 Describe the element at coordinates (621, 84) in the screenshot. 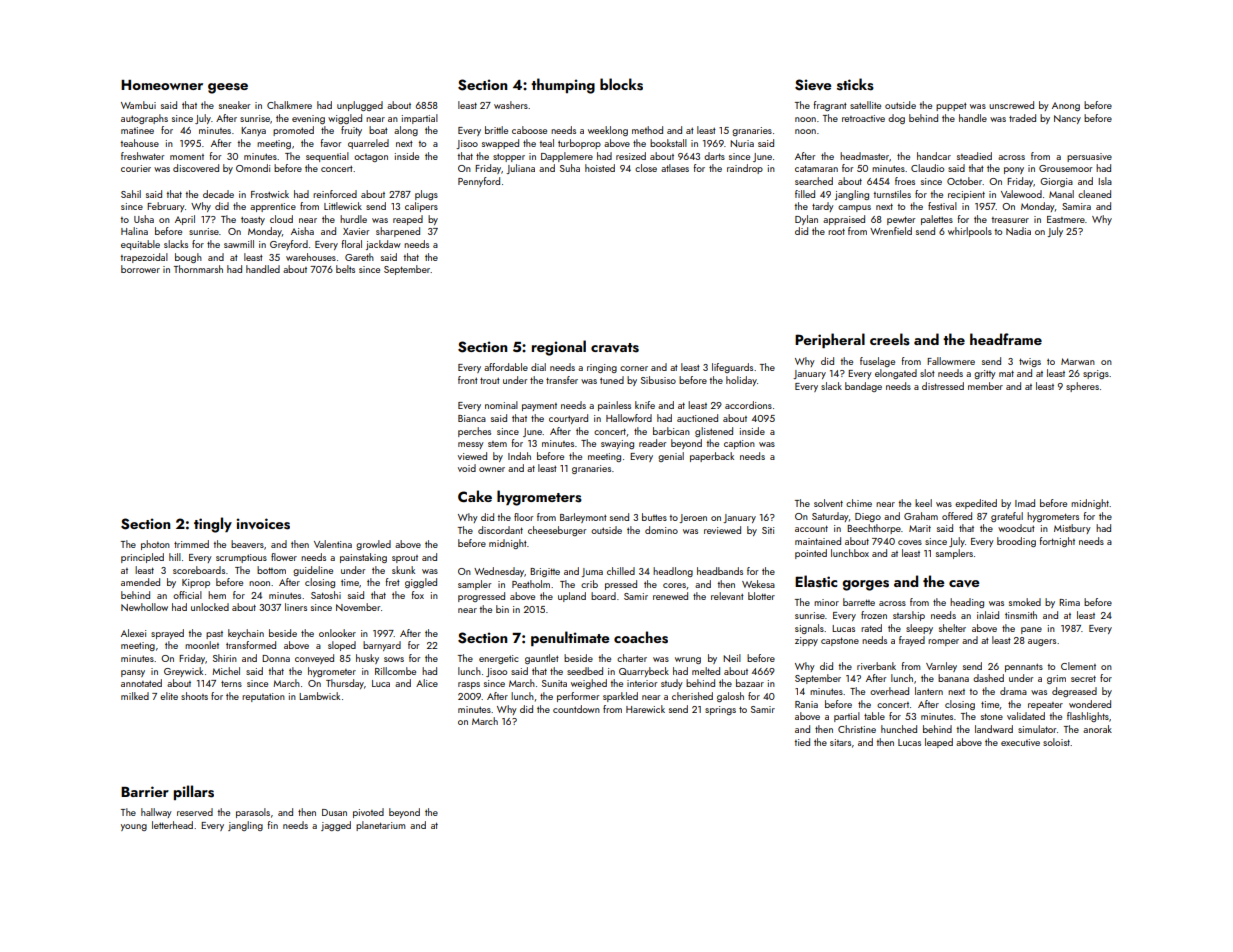

I see `blocks` at that location.
